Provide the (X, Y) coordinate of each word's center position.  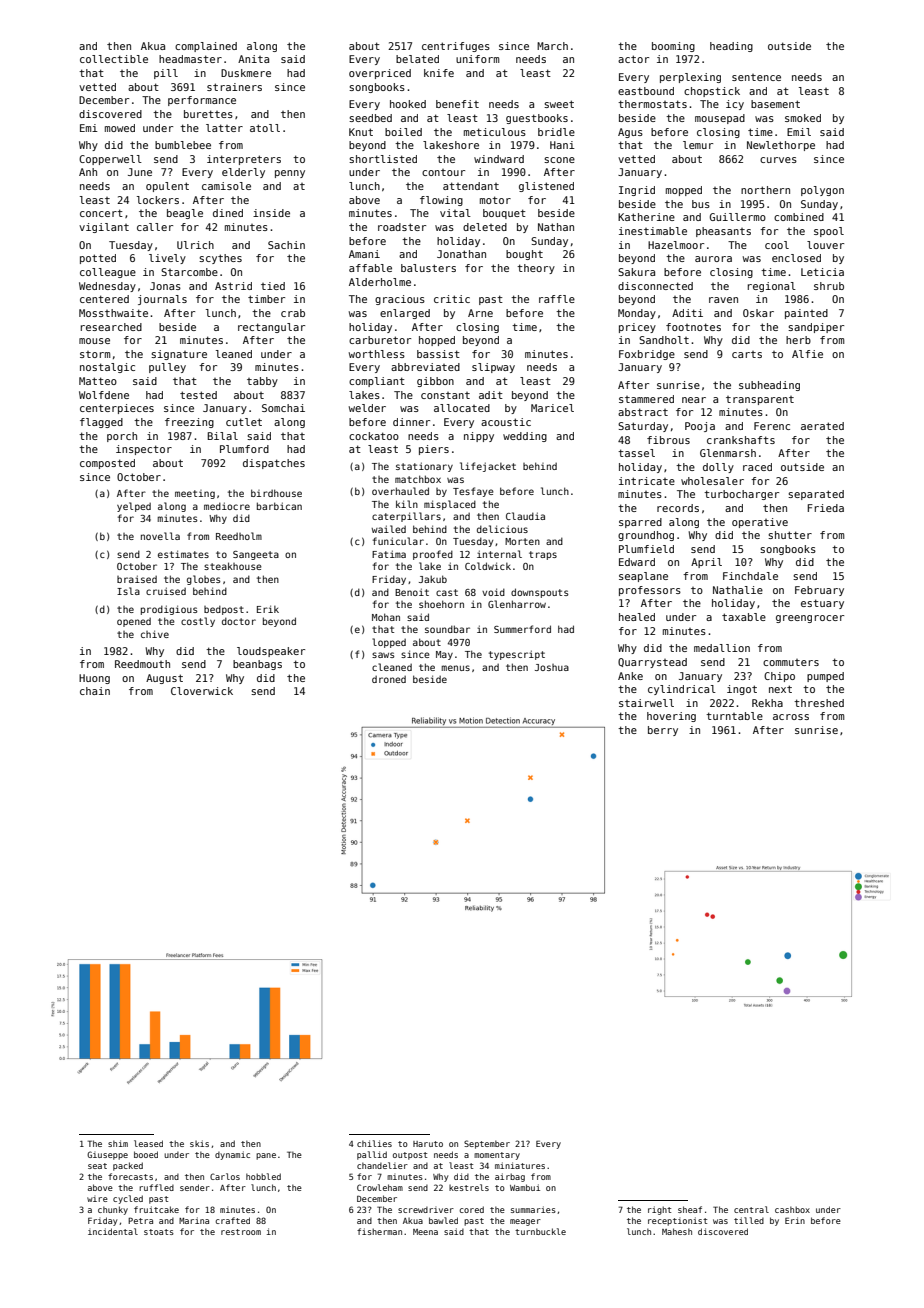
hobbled (263, 1176)
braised (137, 579)
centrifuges (456, 47)
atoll (265, 128)
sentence (756, 77)
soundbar (447, 629)
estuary (822, 604)
